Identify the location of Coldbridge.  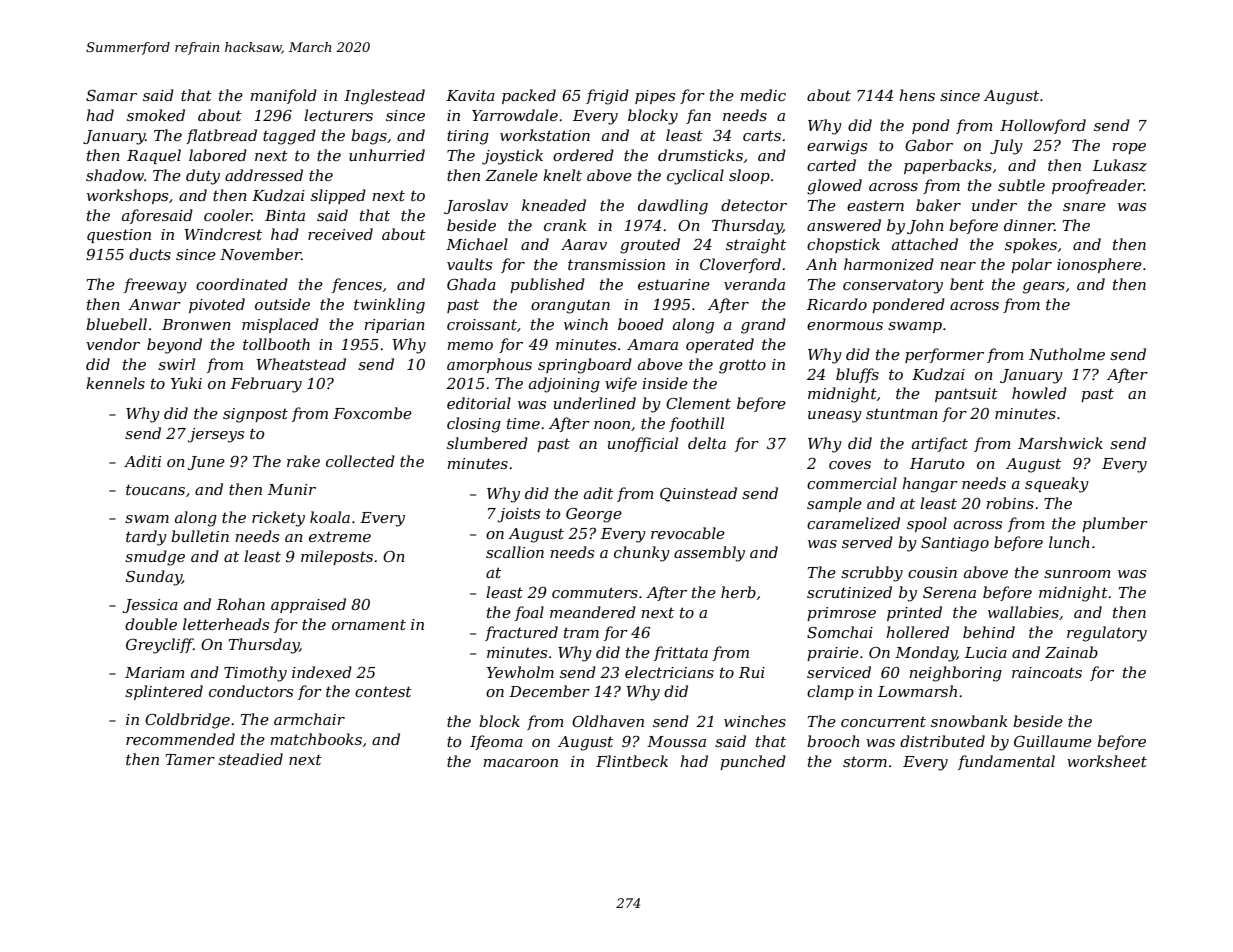
(187, 721).
